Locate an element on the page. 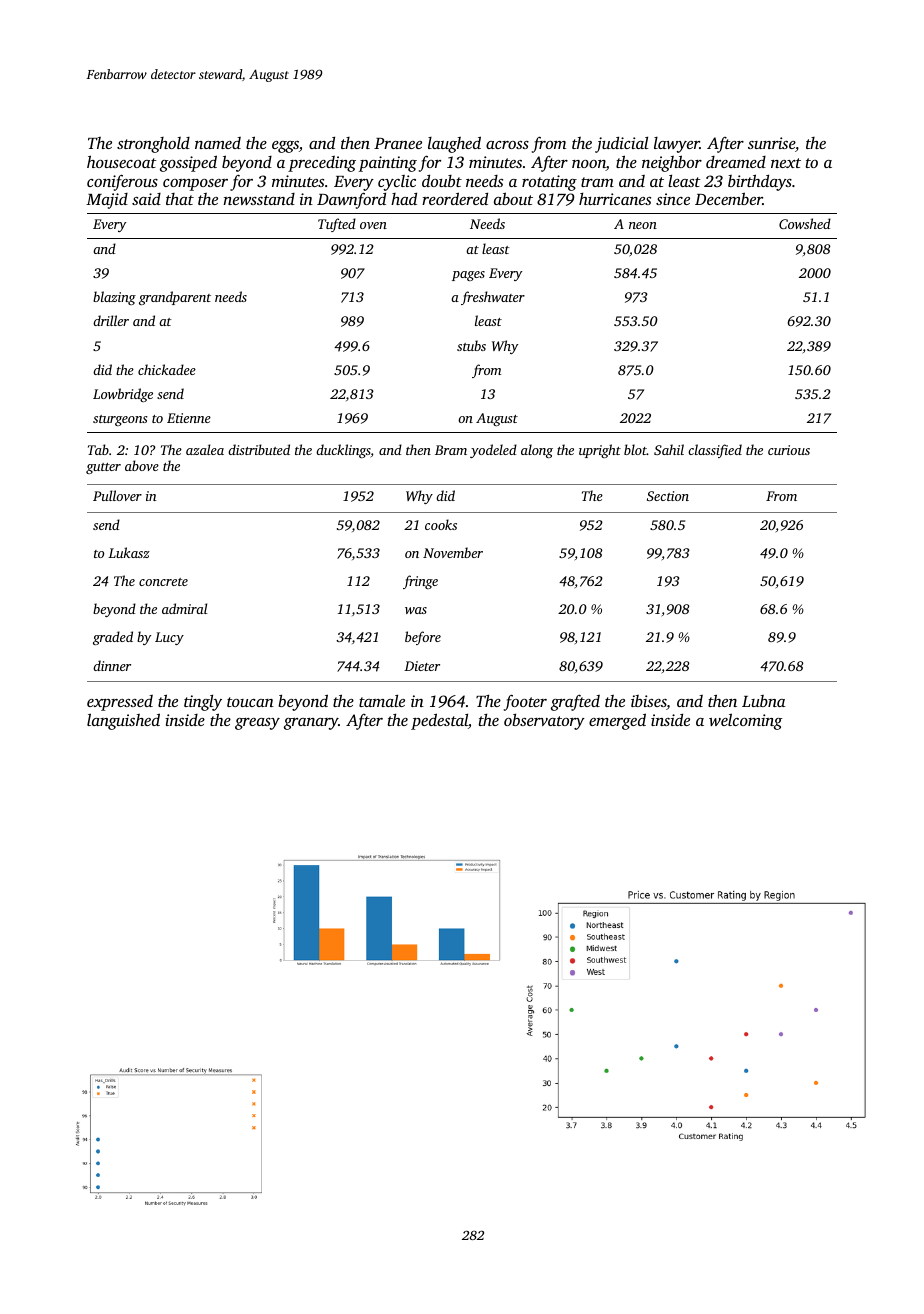 The width and height of the image is (924, 1314). Tab is located at coordinates (98, 449).
